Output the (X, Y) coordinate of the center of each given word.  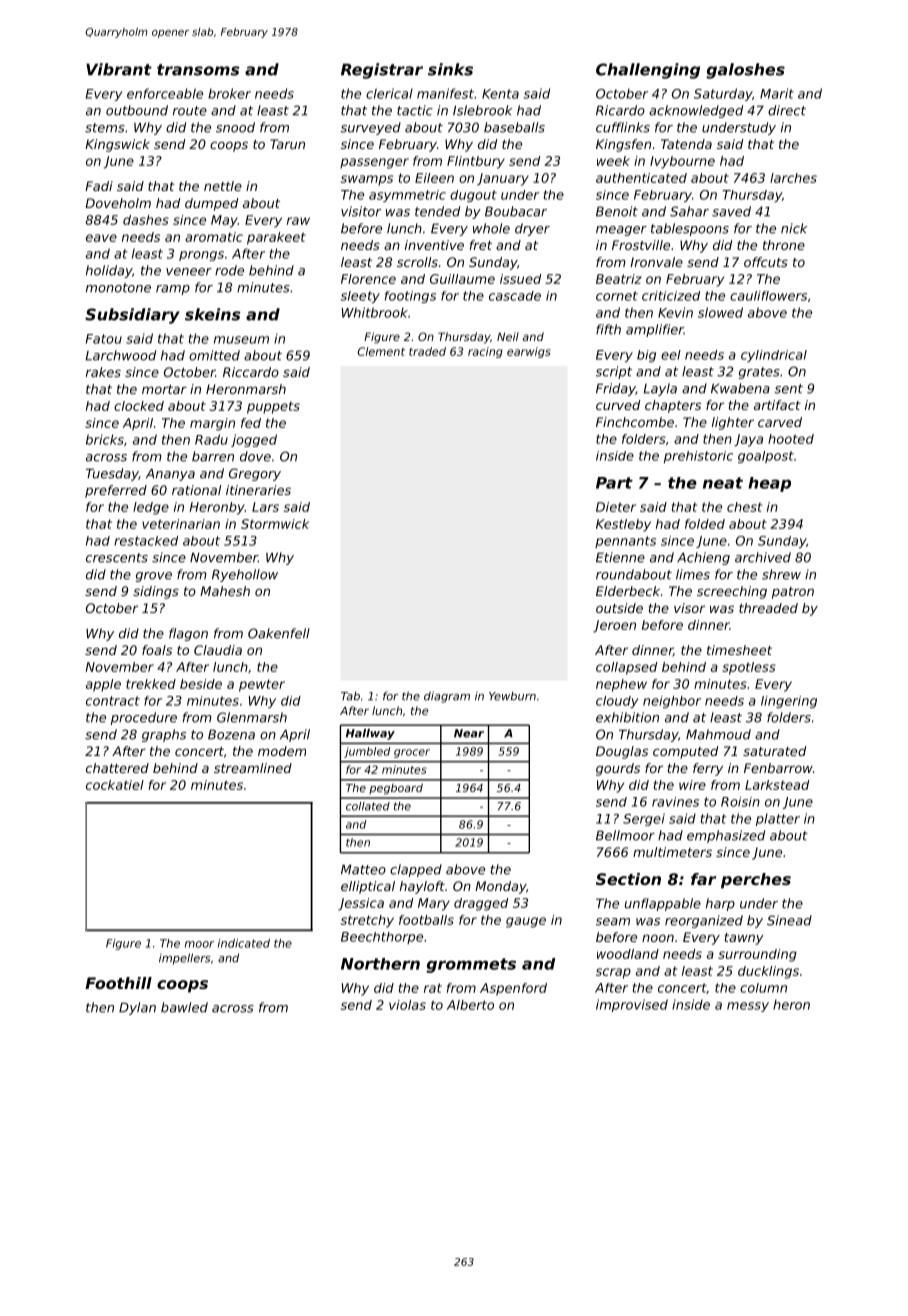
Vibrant (119, 69)
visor (689, 608)
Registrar (382, 71)
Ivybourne (682, 162)
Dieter (616, 507)
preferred (116, 491)
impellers (185, 959)
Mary (434, 904)
